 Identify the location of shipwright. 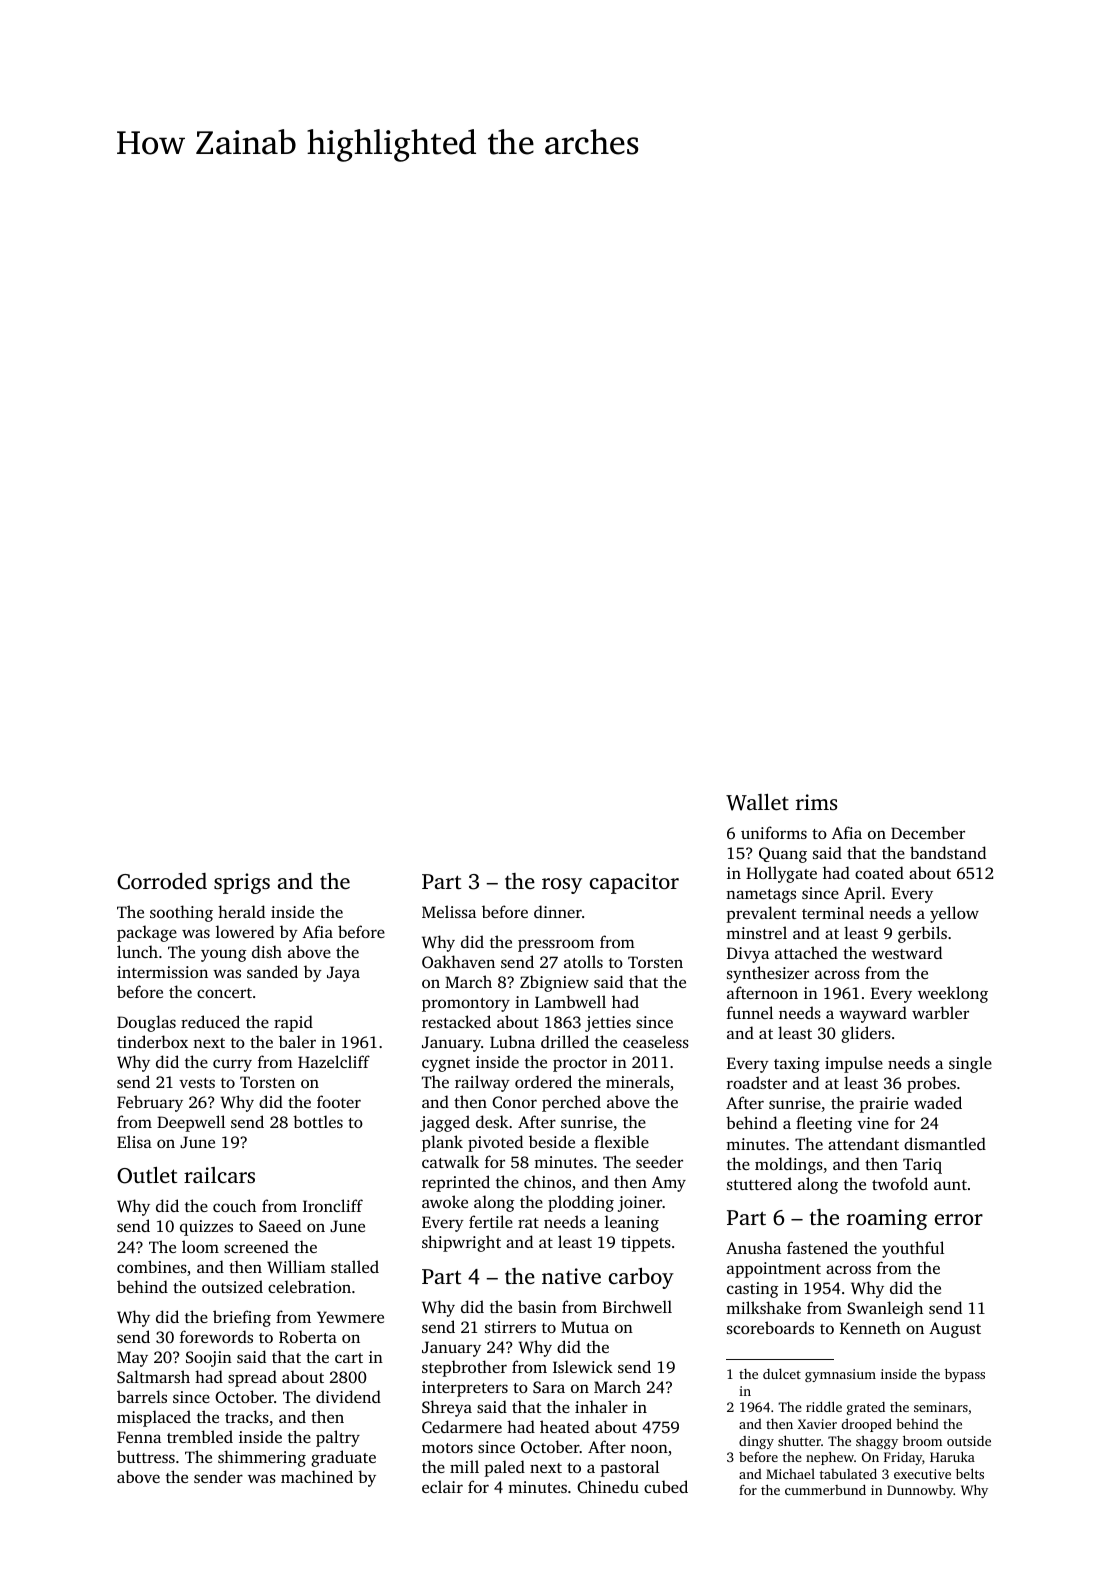
(461, 1243).
